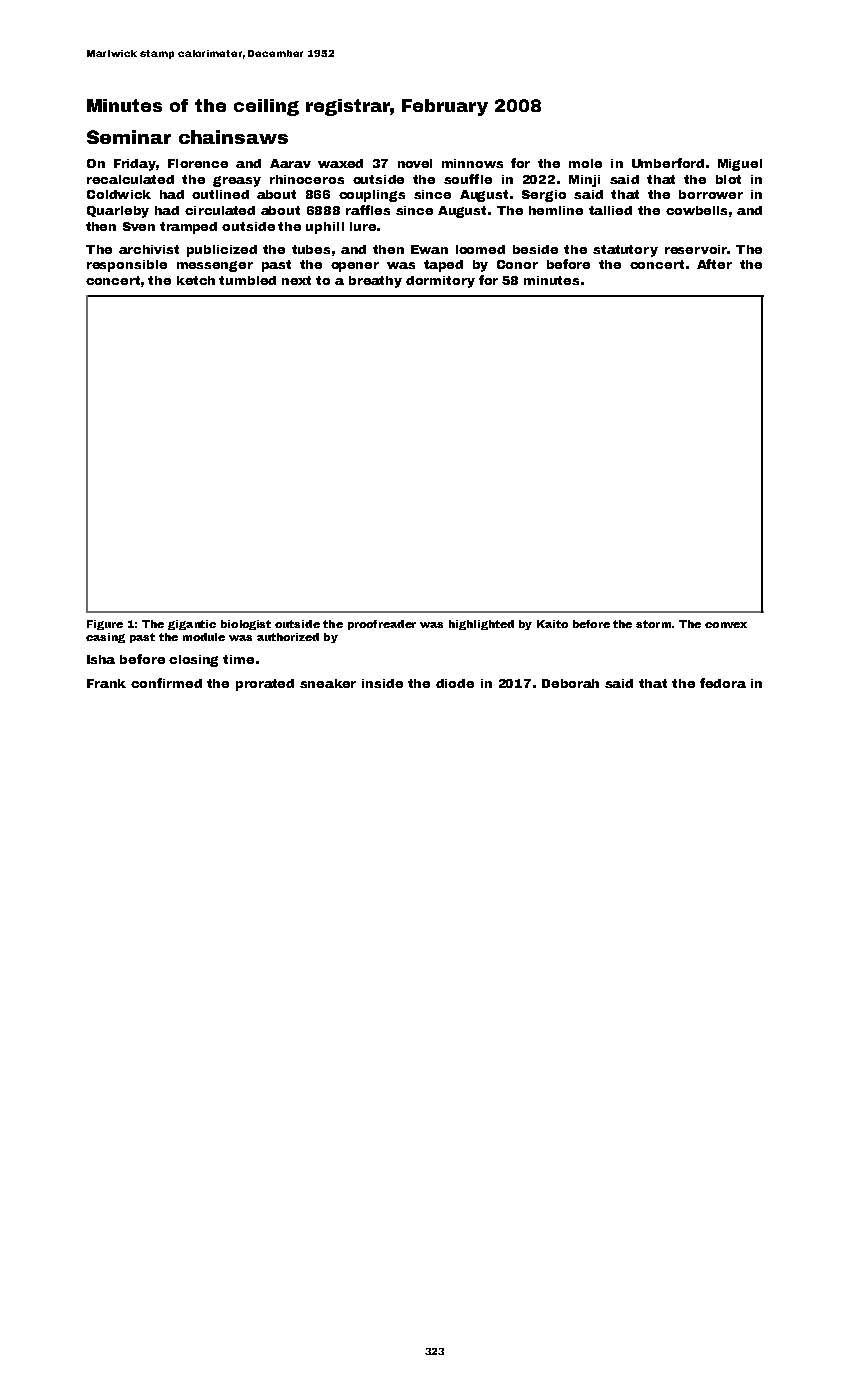 The width and height of the screenshot is (849, 1400). I want to click on recalculated, so click(130, 179).
